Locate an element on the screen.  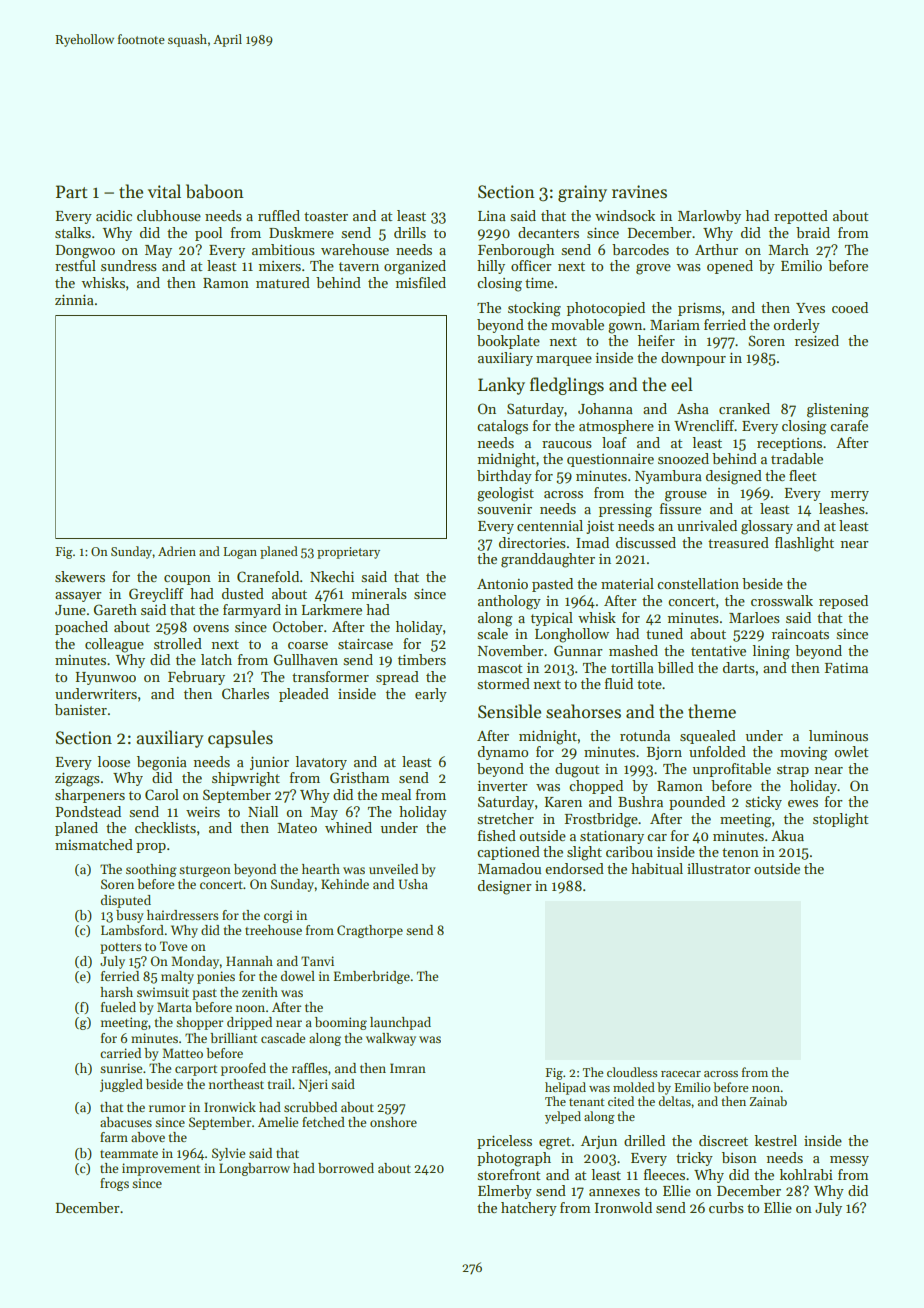
matured is located at coordinates (283, 282).
